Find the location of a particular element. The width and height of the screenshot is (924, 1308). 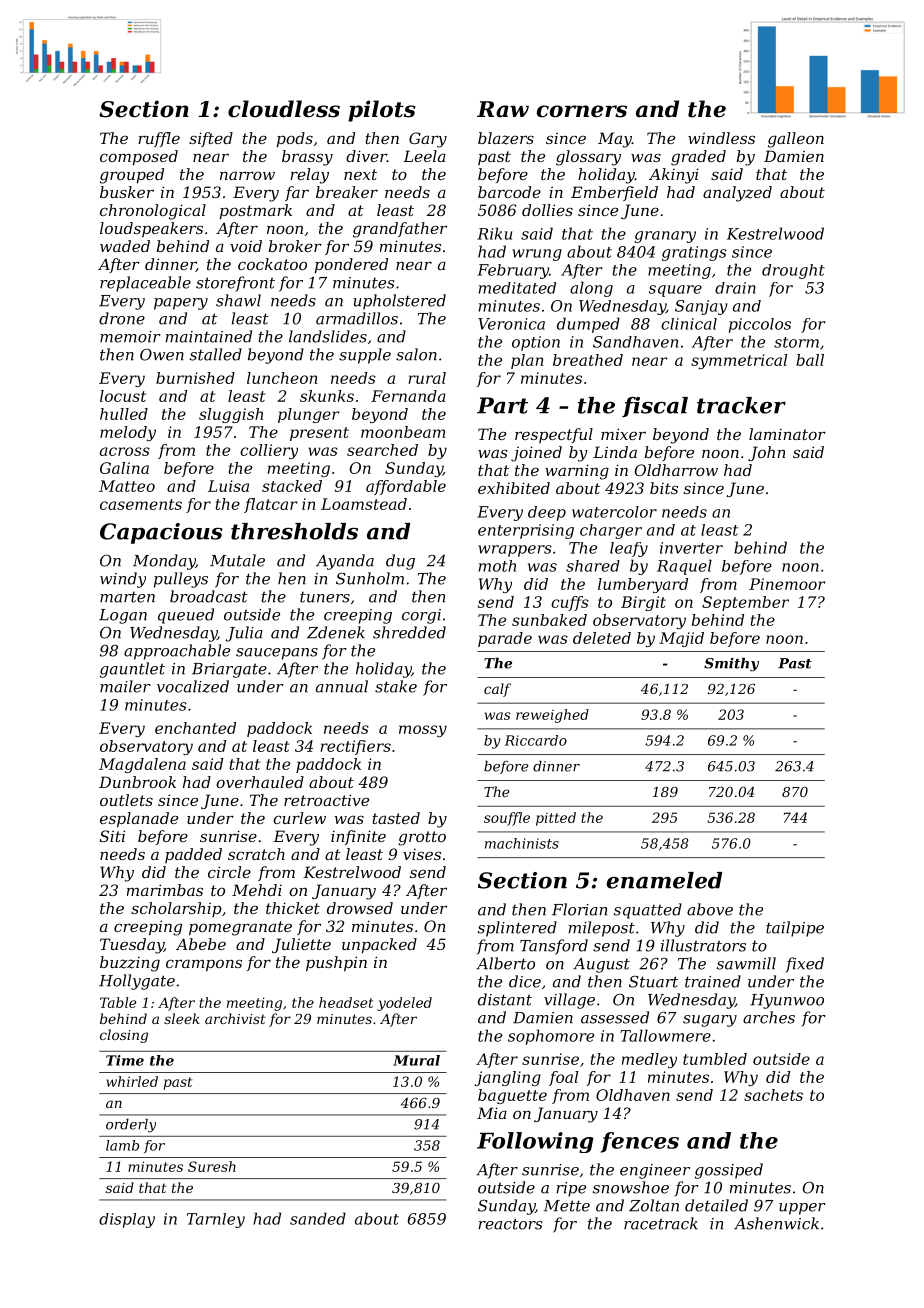

Suresh is located at coordinates (212, 1166).
